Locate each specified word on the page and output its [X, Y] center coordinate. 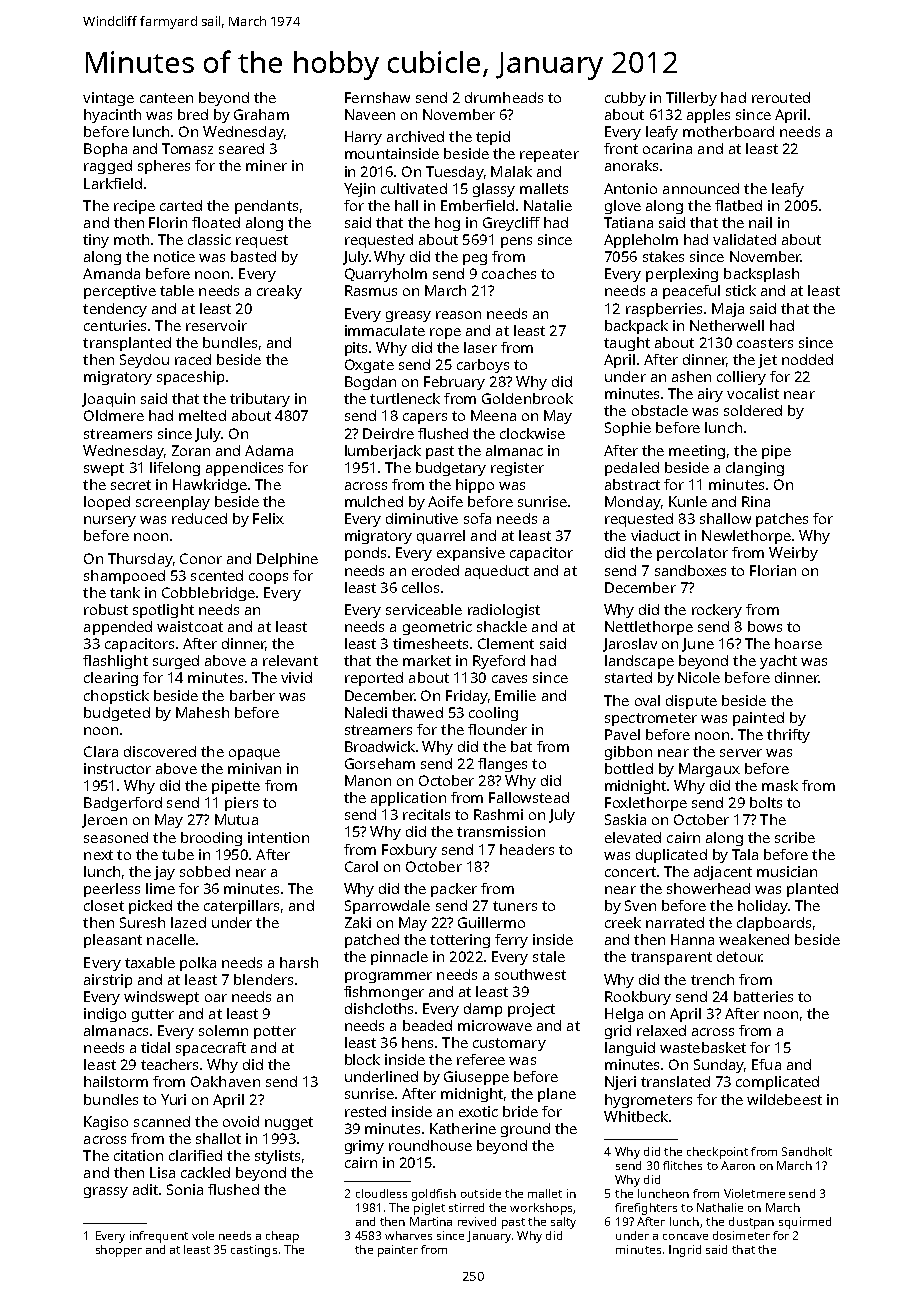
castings [254, 1251]
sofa [477, 518]
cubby [625, 99]
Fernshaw [377, 97]
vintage [108, 99]
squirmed [805, 1223]
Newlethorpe [746, 537]
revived [477, 1221]
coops [268, 578]
